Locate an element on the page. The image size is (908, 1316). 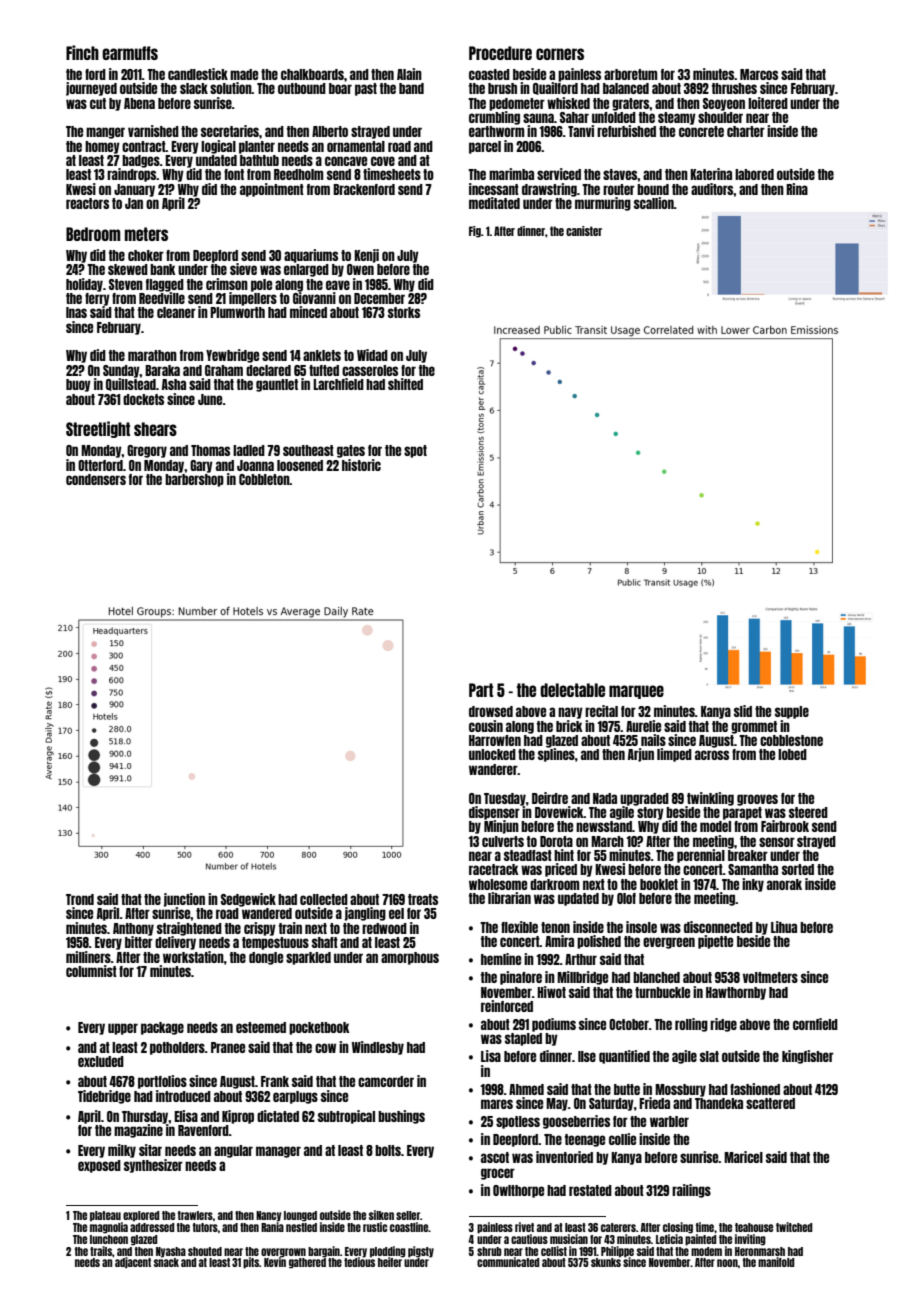
snack is located at coordinates (166, 1262).
